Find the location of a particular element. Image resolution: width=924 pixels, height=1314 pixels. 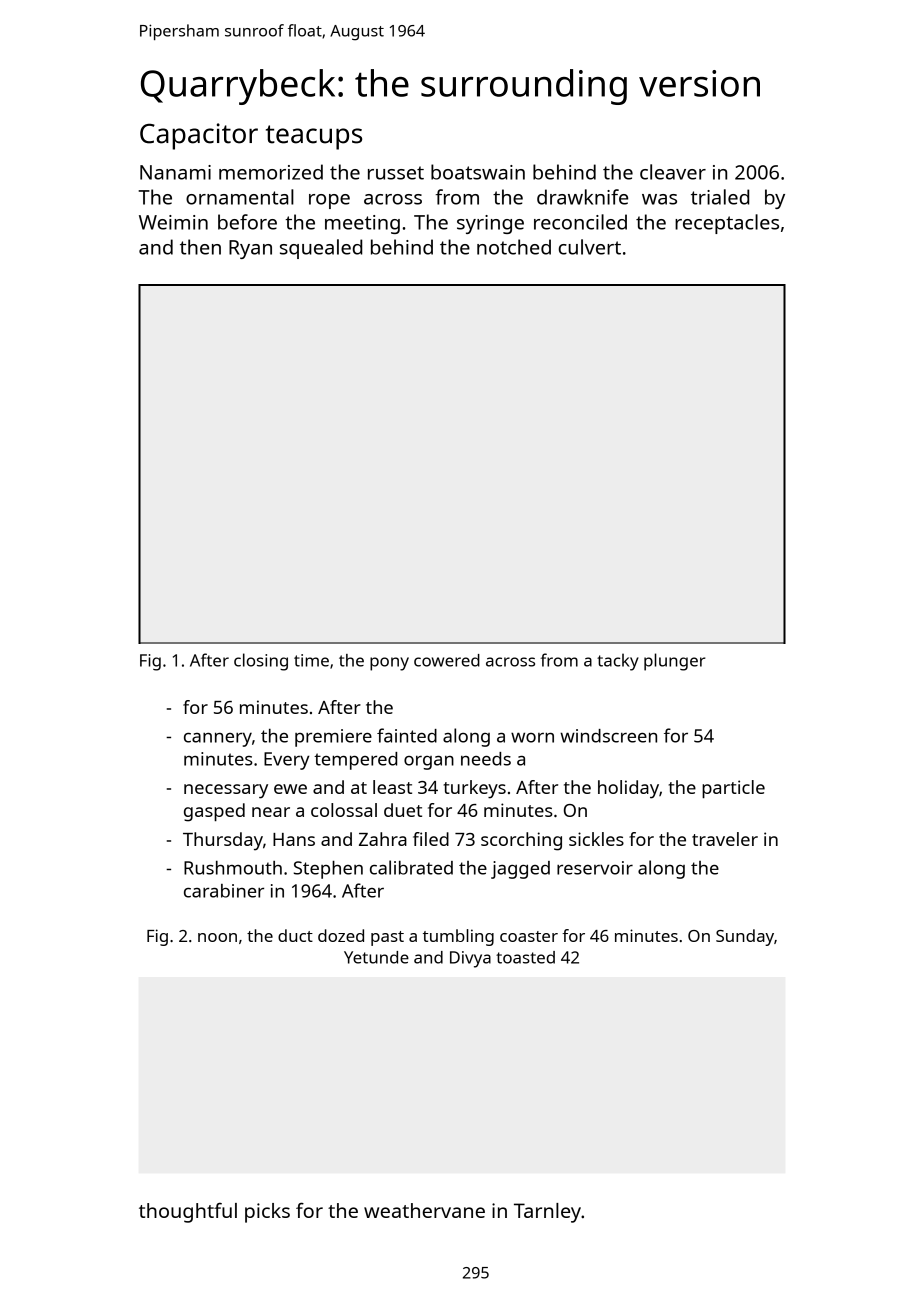

cleaver is located at coordinates (673, 172).
